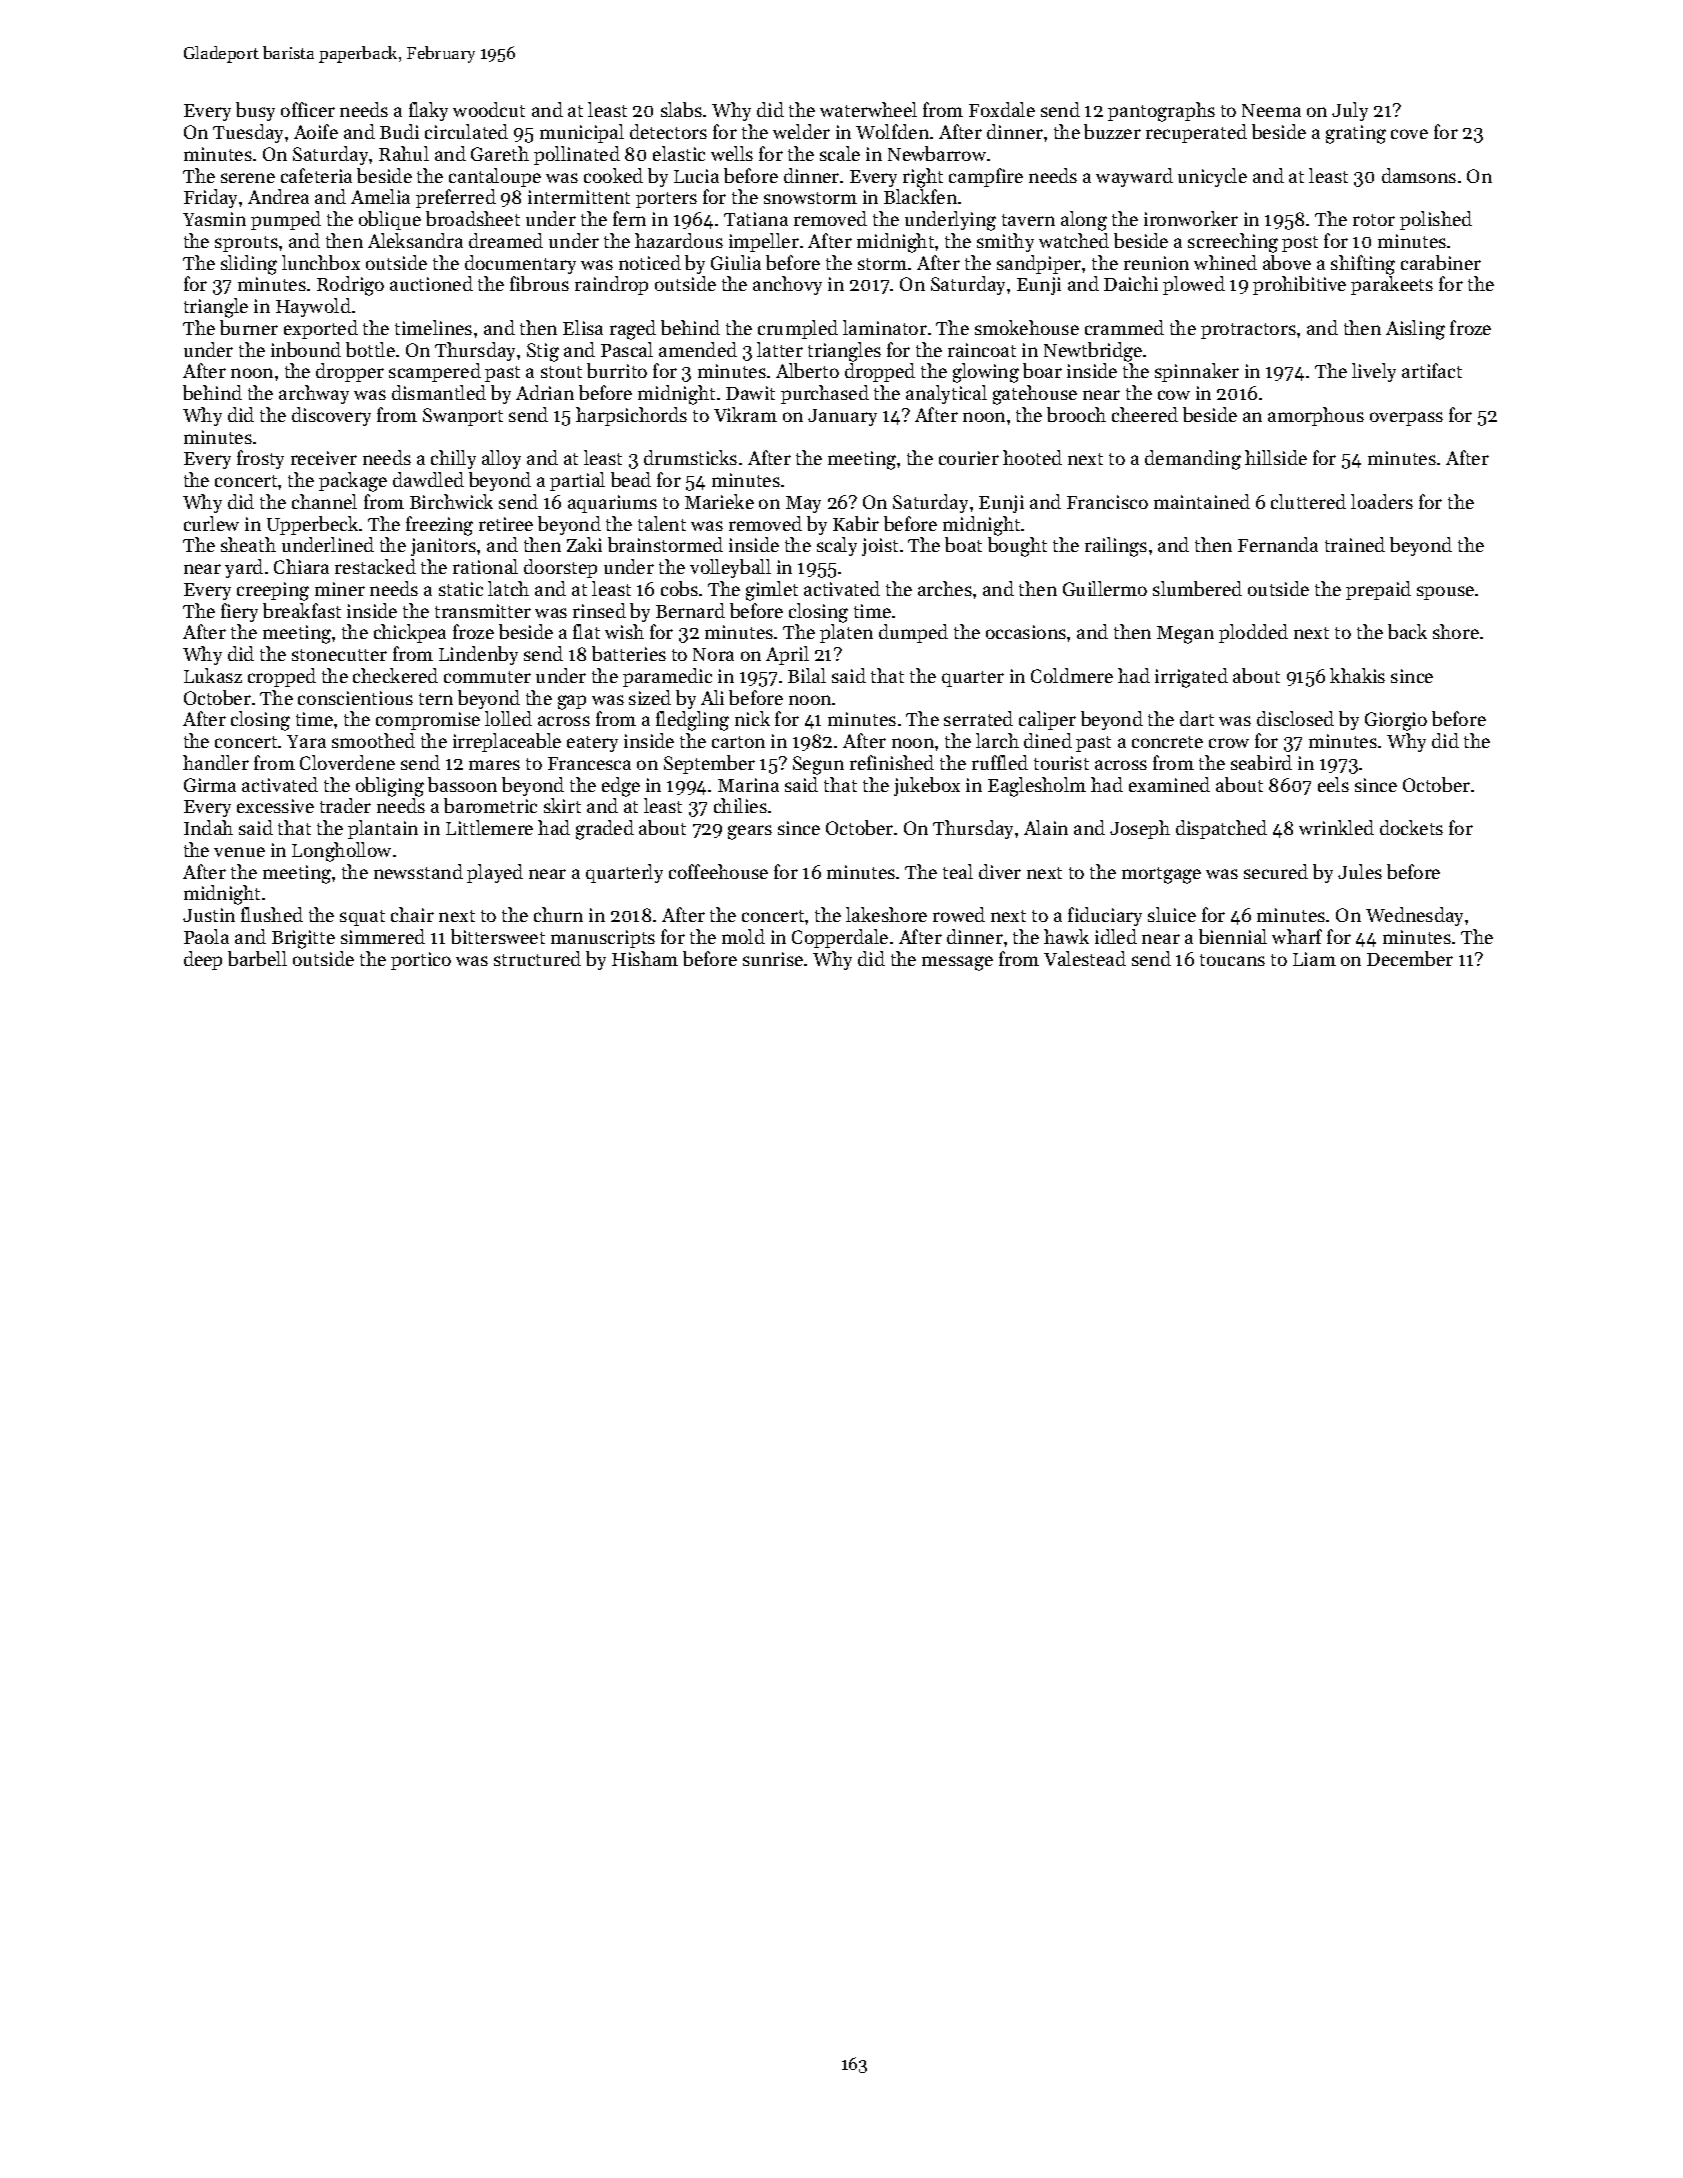  What do you see at coordinates (645, 958) in the document?
I see `Hisham` at bounding box center [645, 958].
